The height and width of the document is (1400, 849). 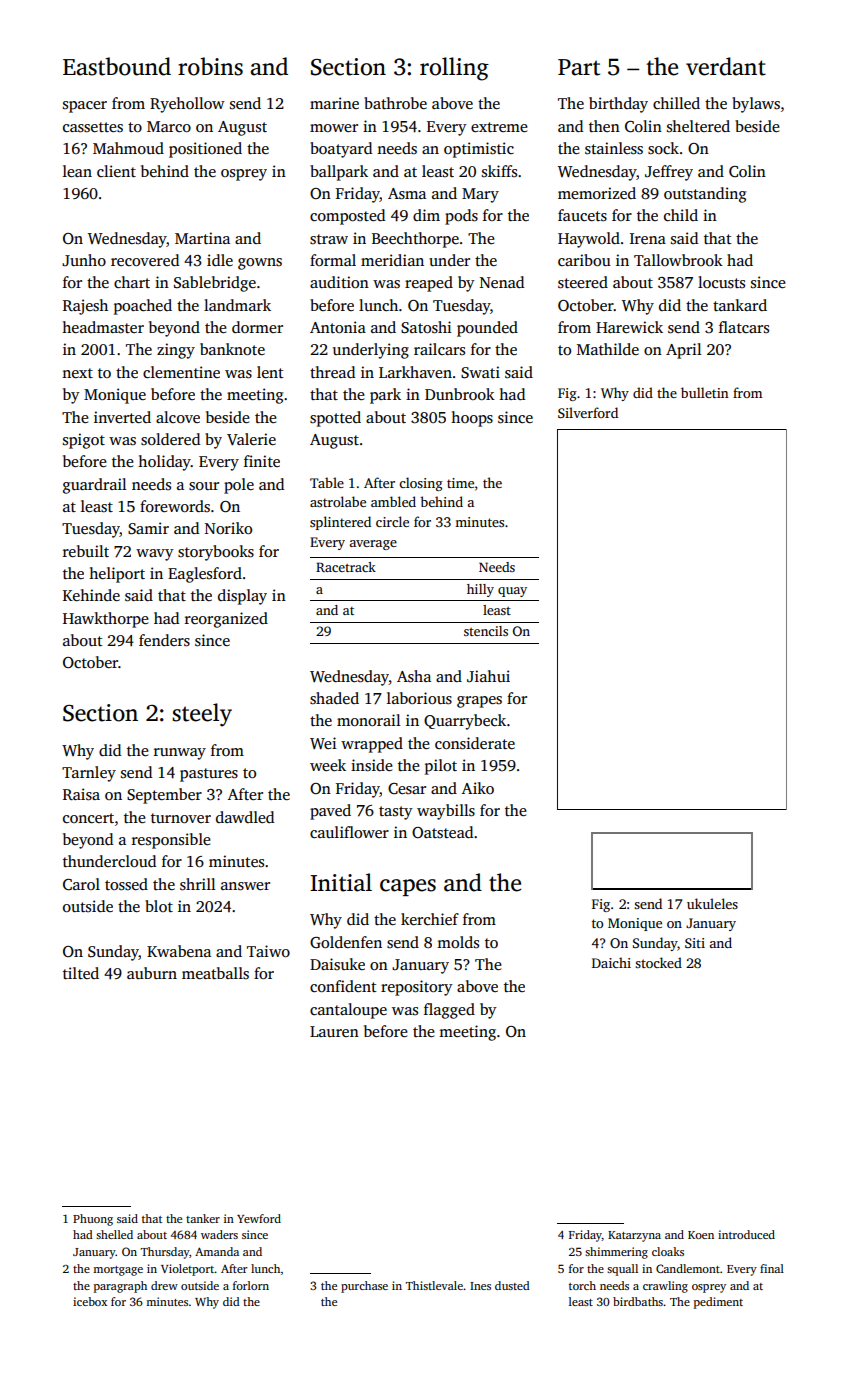 I want to click on pilot, so click(x=441, y=767).
